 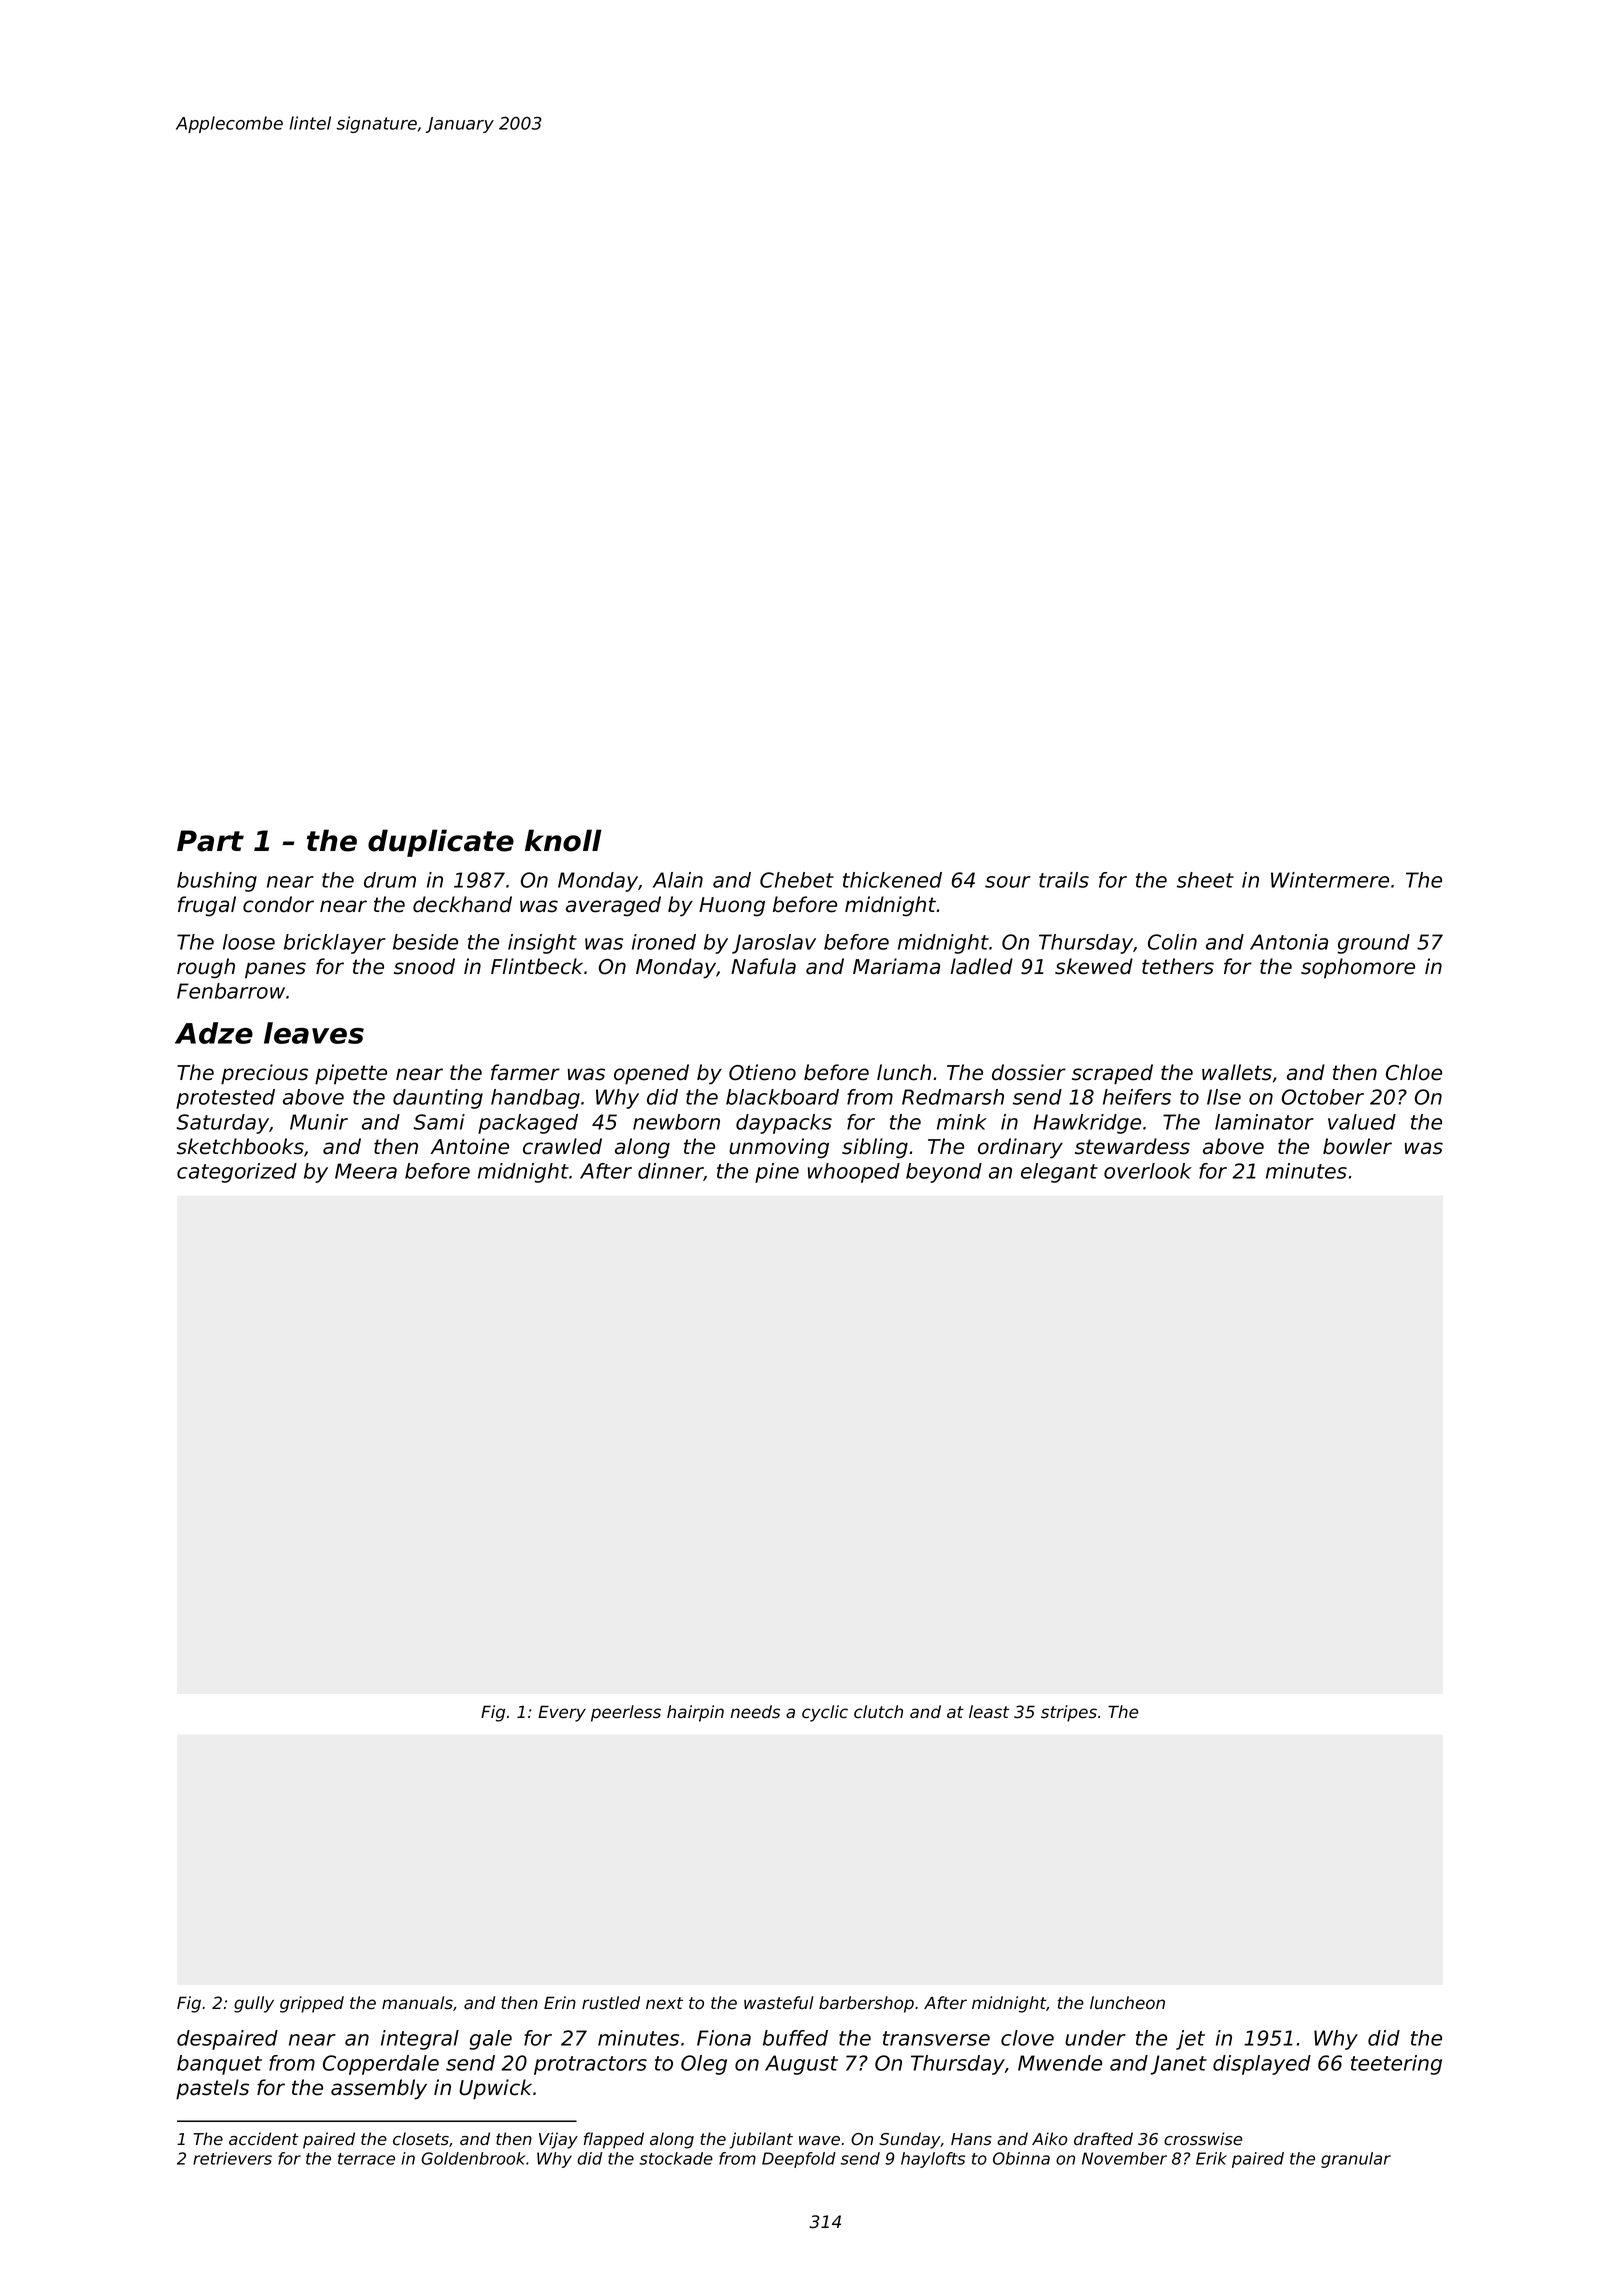 What do you see at coordinates (1205, 880) in the screenshot?
I see `sheet` at bounding box center [1205, 880].
